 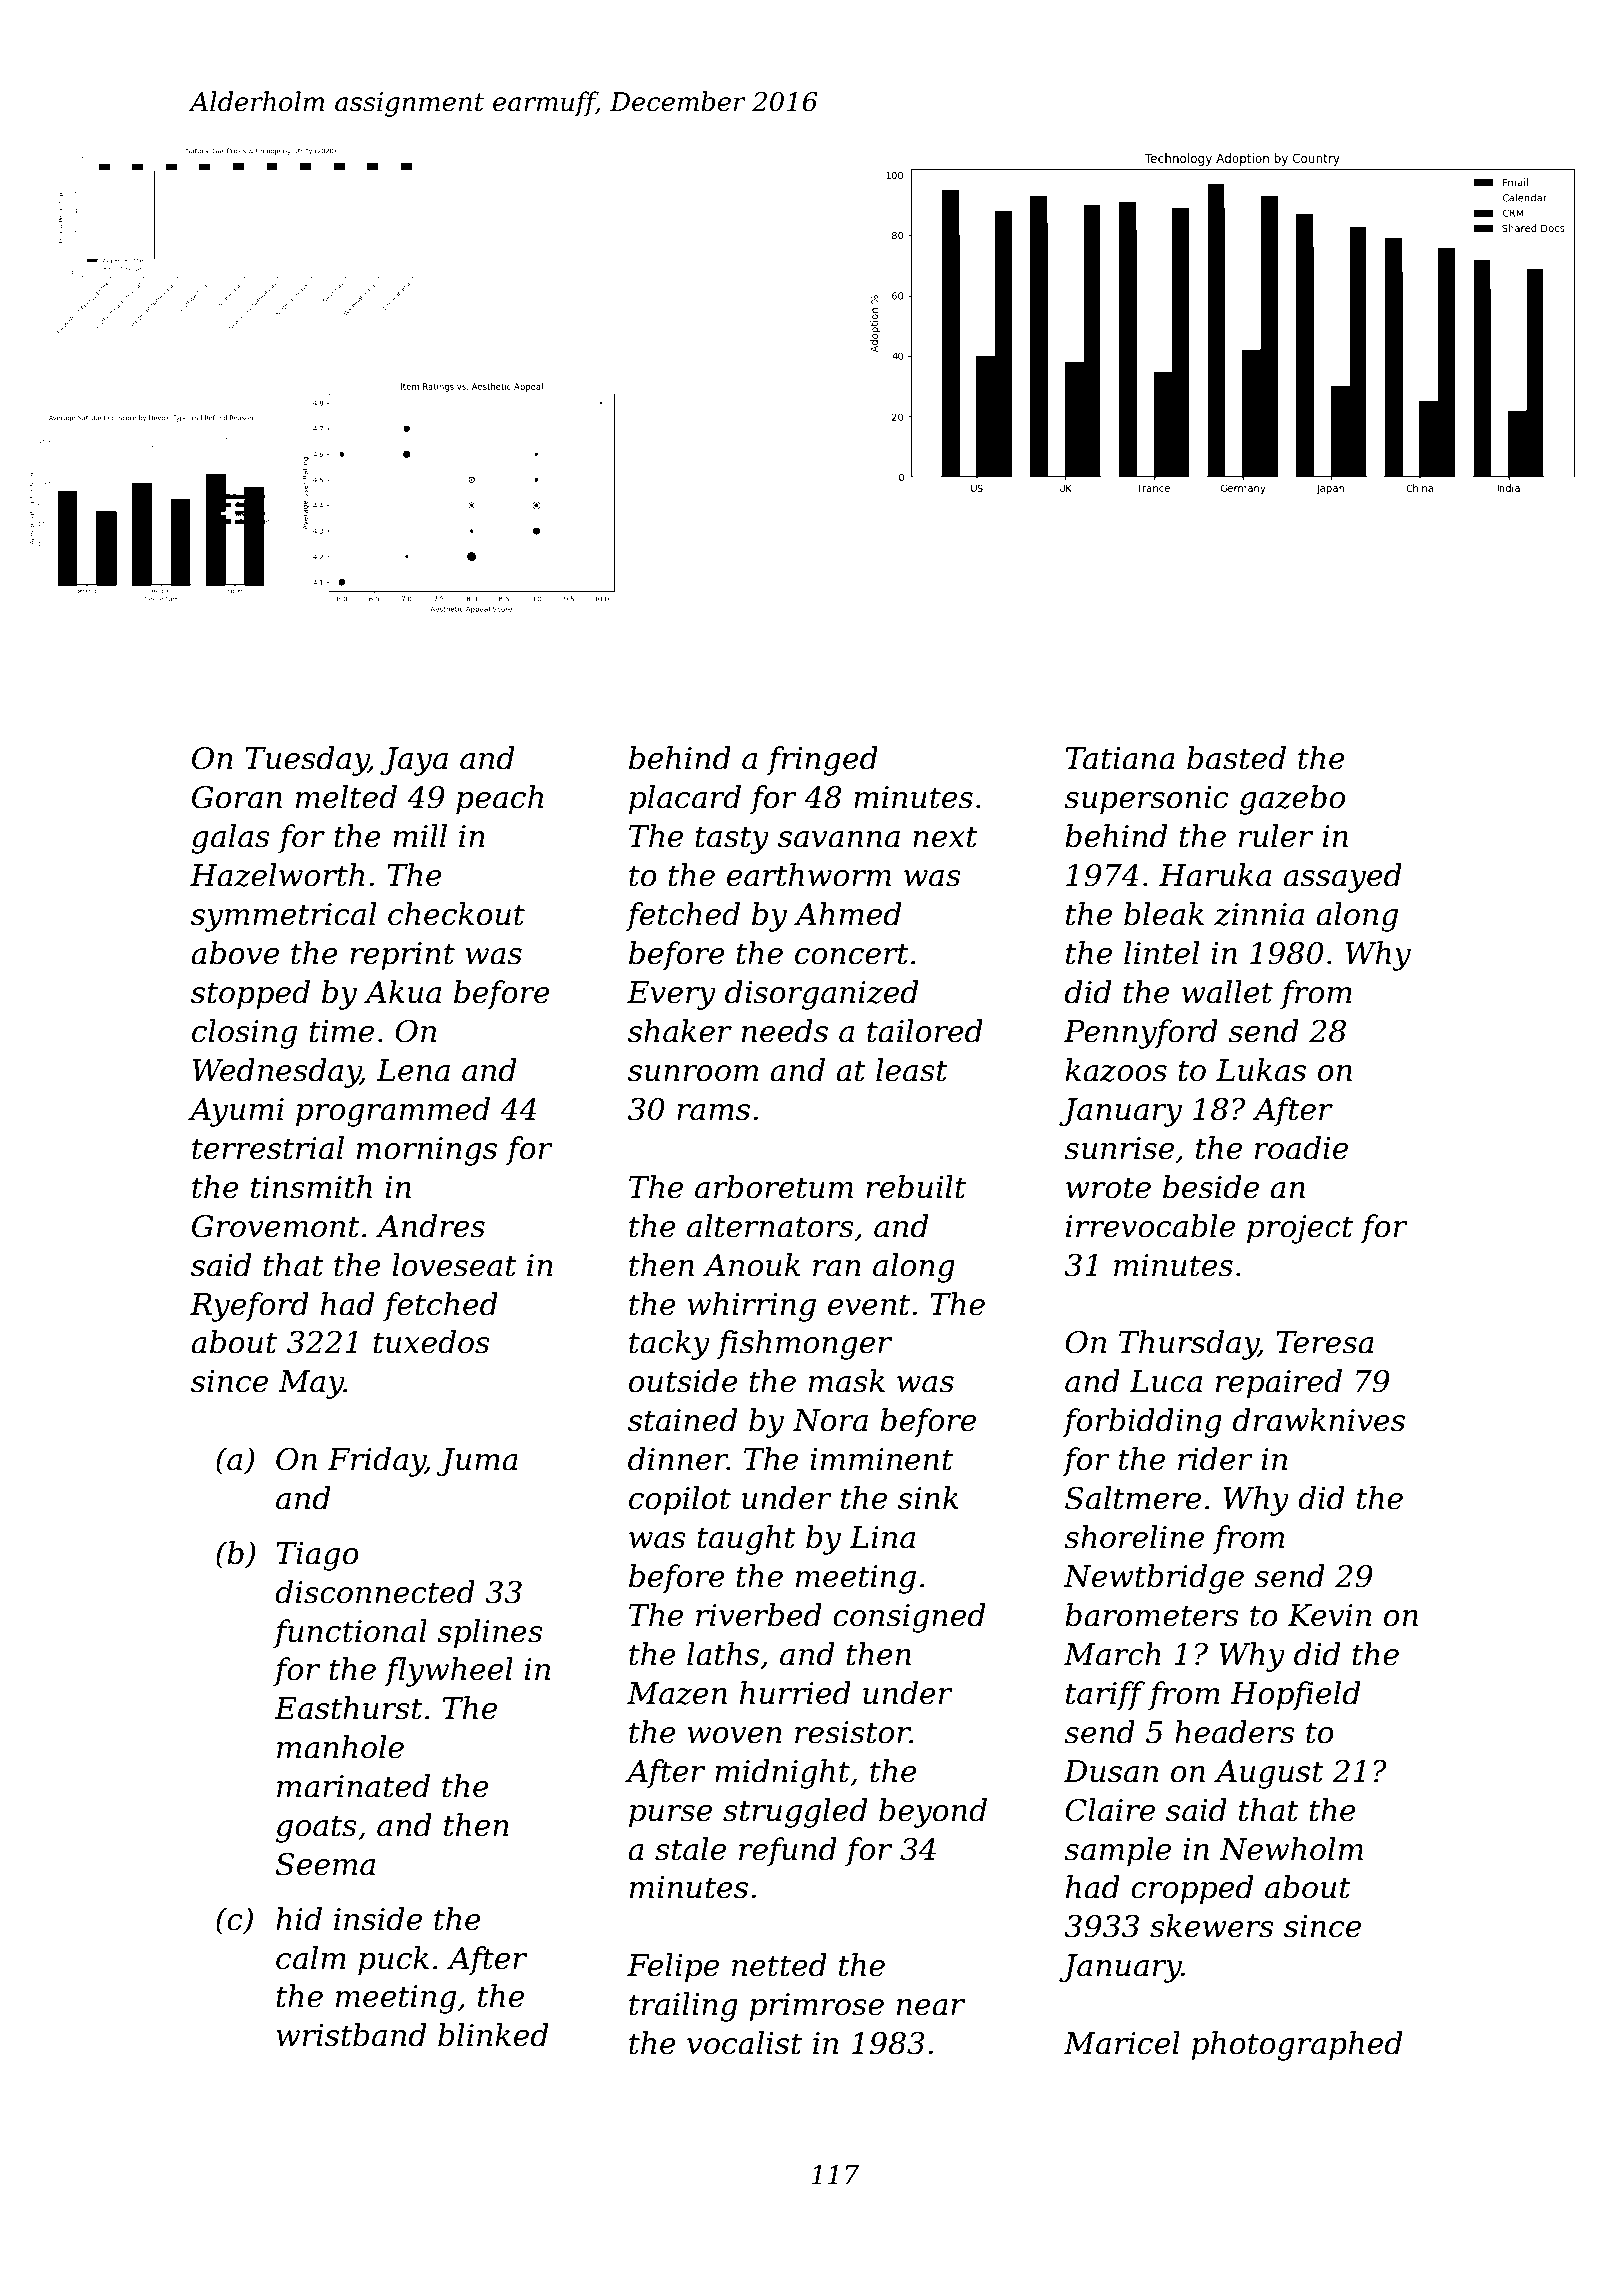 I want to click on tuxedos, so click(x=431, y=1342).
